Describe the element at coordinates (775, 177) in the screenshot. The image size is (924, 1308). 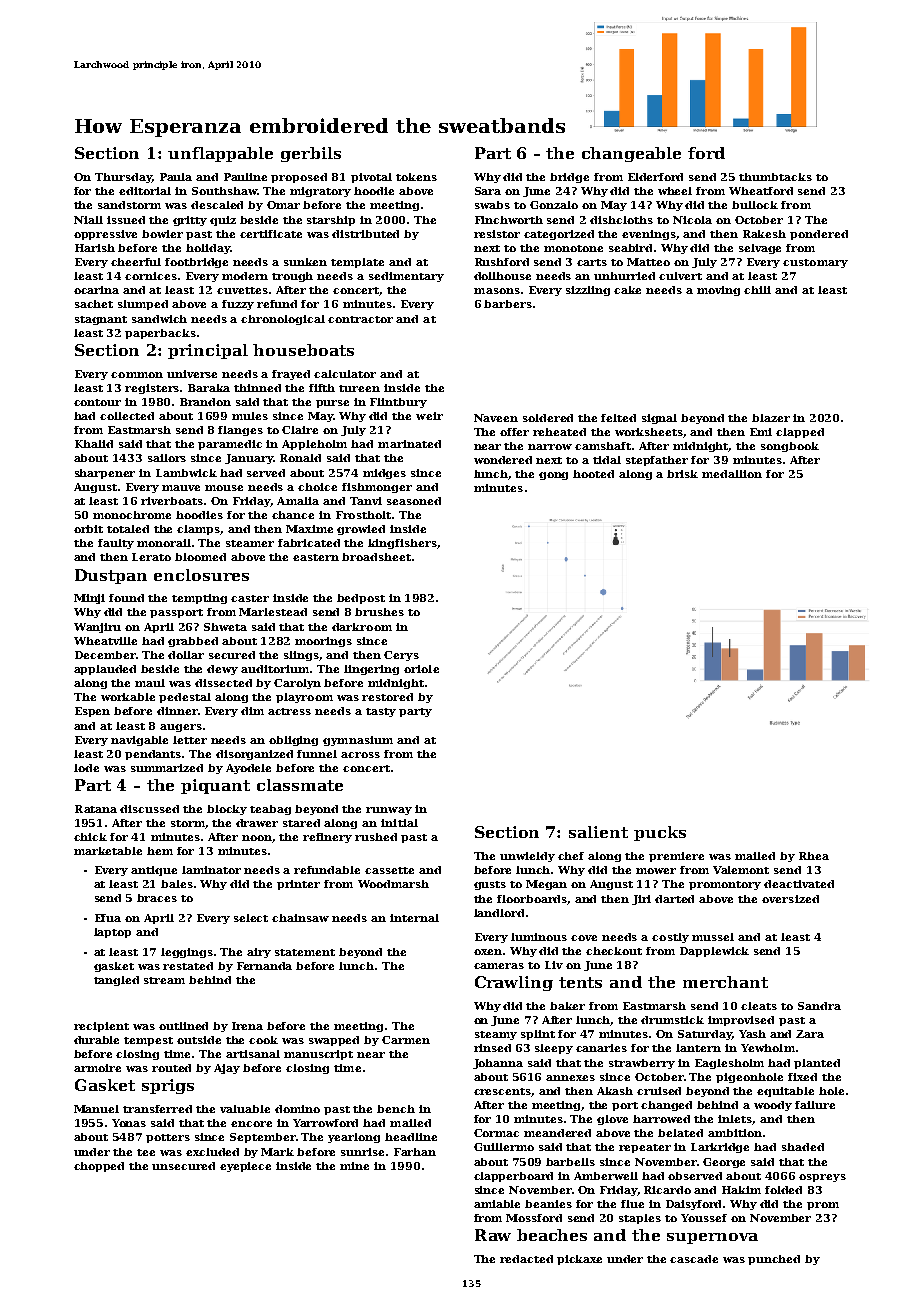
I see `thumbtacks` at that location.
